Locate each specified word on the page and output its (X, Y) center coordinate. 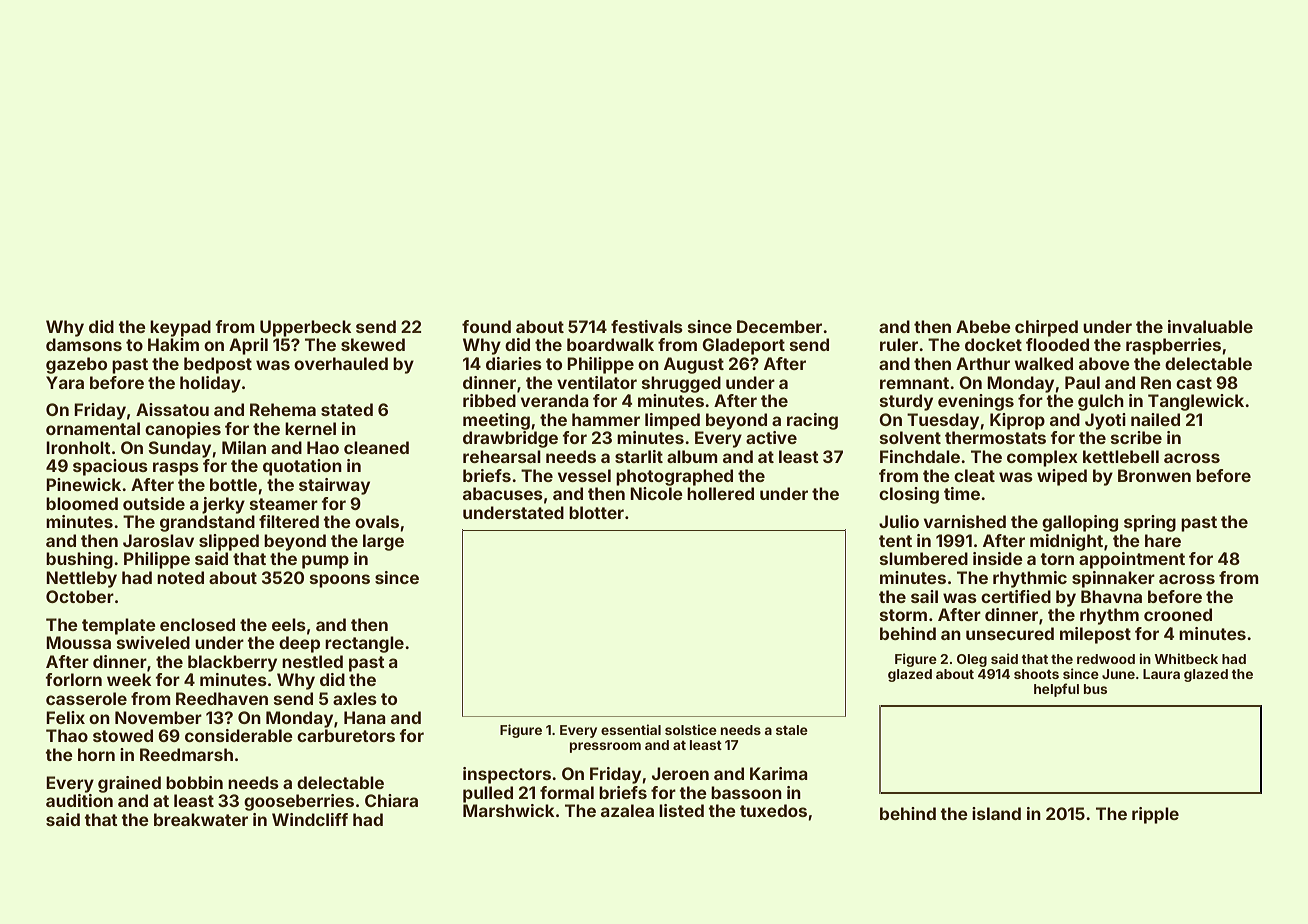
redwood (1106, 659)
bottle (233, 484)
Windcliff (310, 819)
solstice (691, 729)
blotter (596, 512)
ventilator (597, 382)
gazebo (76, 365)
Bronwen (1154, 475)
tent (895, 541)
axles (355, 698)
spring (1150, 523)
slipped (229, 542)
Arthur (983, 363)
